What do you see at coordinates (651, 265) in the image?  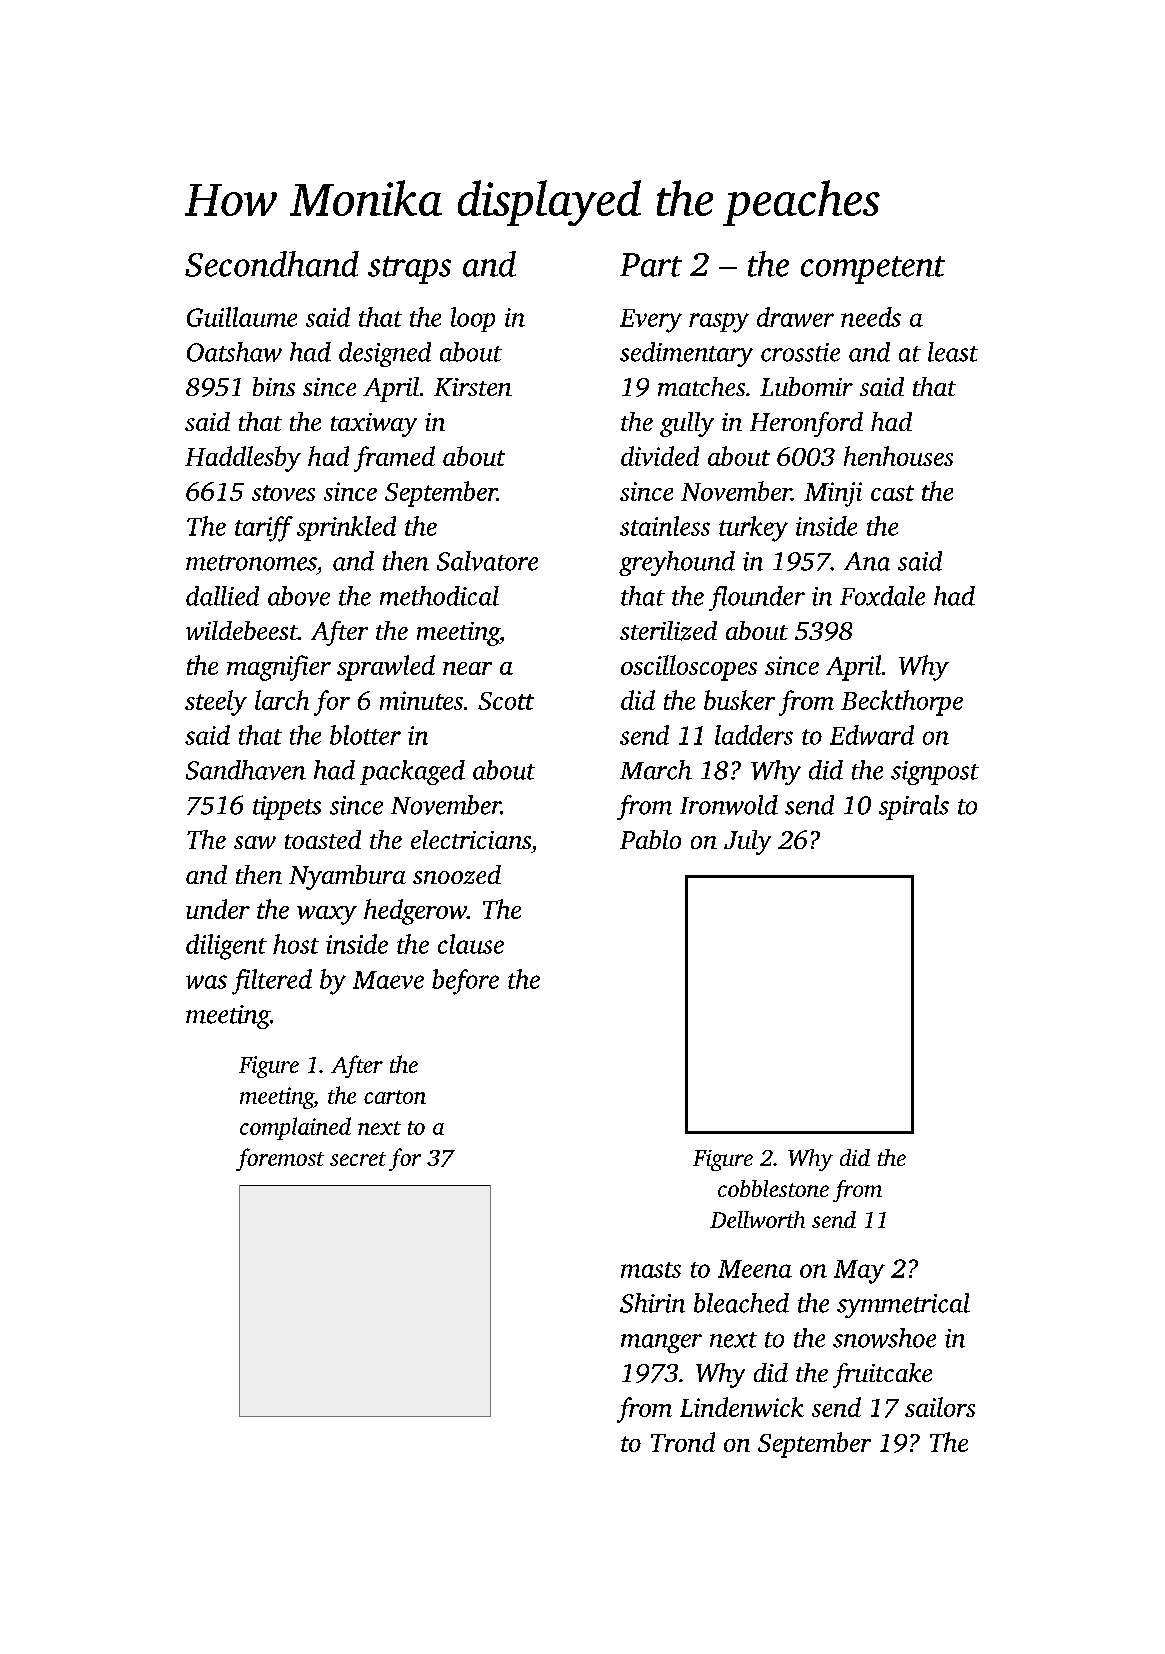 I see `Part` at bounding box center [651, 265].
